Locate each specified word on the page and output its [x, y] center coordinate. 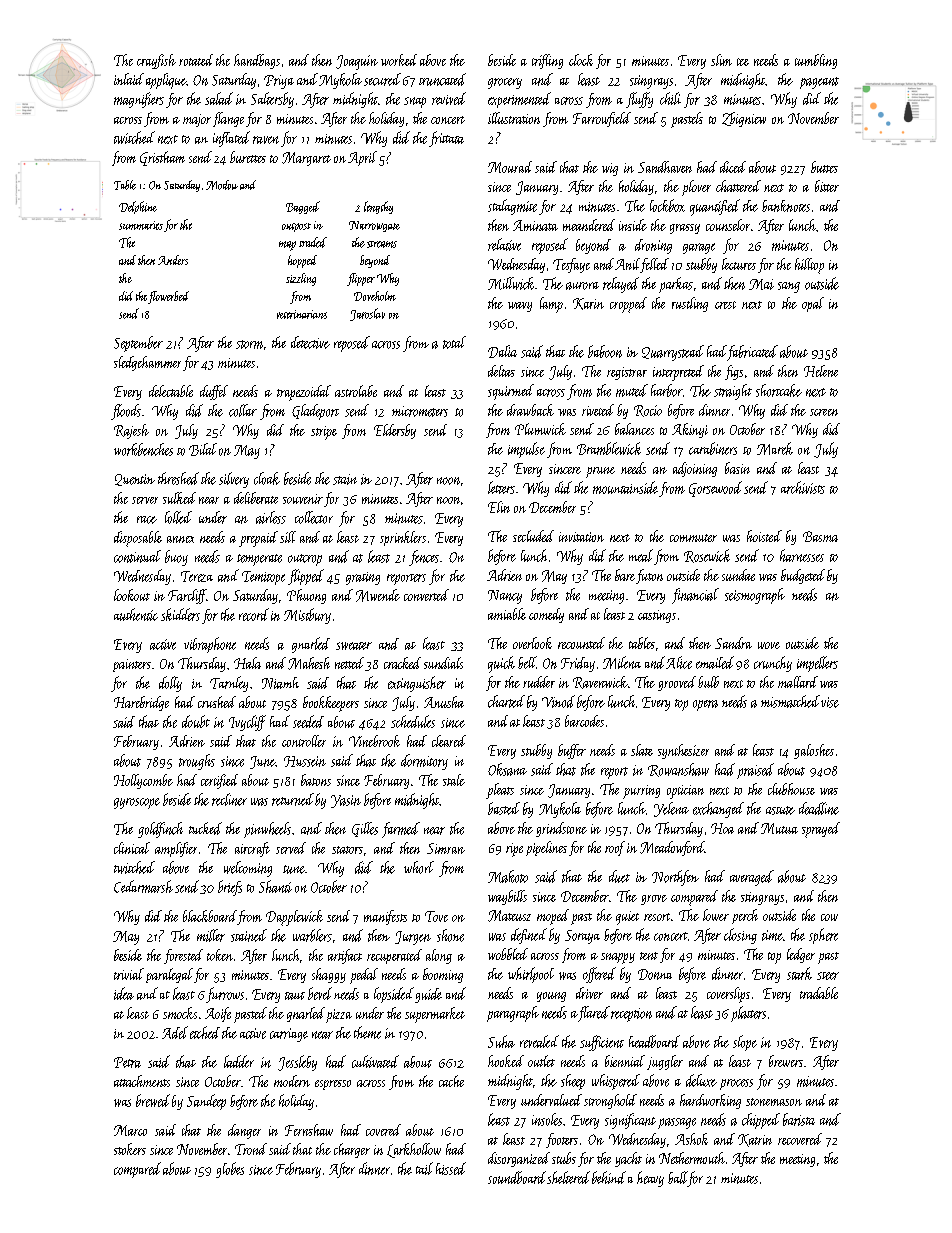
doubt [196, 721]
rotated [196, 60]
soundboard [517, 1177]
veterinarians [302, 314]
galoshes [814, 751]
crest [725, 305]
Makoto [508, 876]
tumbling [816, 61]
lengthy [378, 207]
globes [230, 1170]
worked [399, 60]
